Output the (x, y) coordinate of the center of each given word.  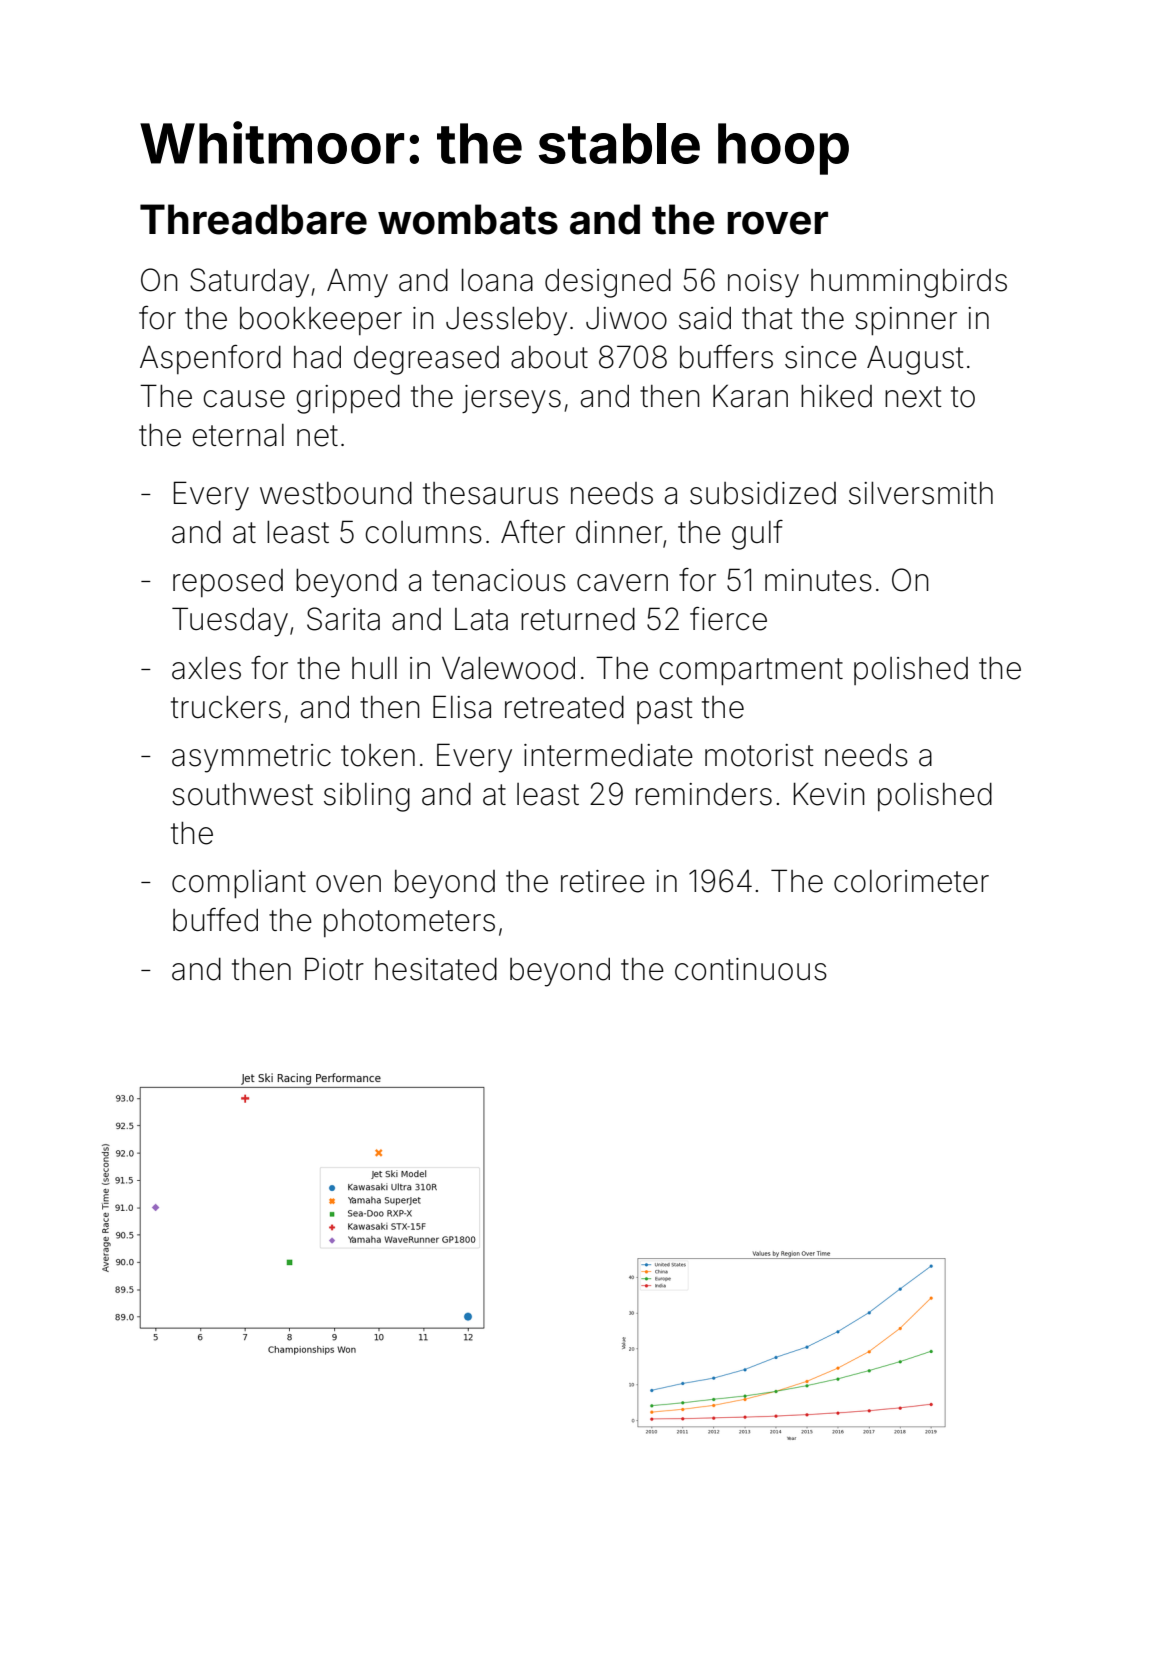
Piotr (334, 969)
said (705, 318)
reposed (228, 583)
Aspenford (210, 359)
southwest (242, 794)
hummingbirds (909, 283)
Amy (357, 283)
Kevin (829, 794)
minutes (818, 580)
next (913, 397)
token (378, 755)
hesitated (436, 969)
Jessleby (506, 321)
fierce (728, 619)
